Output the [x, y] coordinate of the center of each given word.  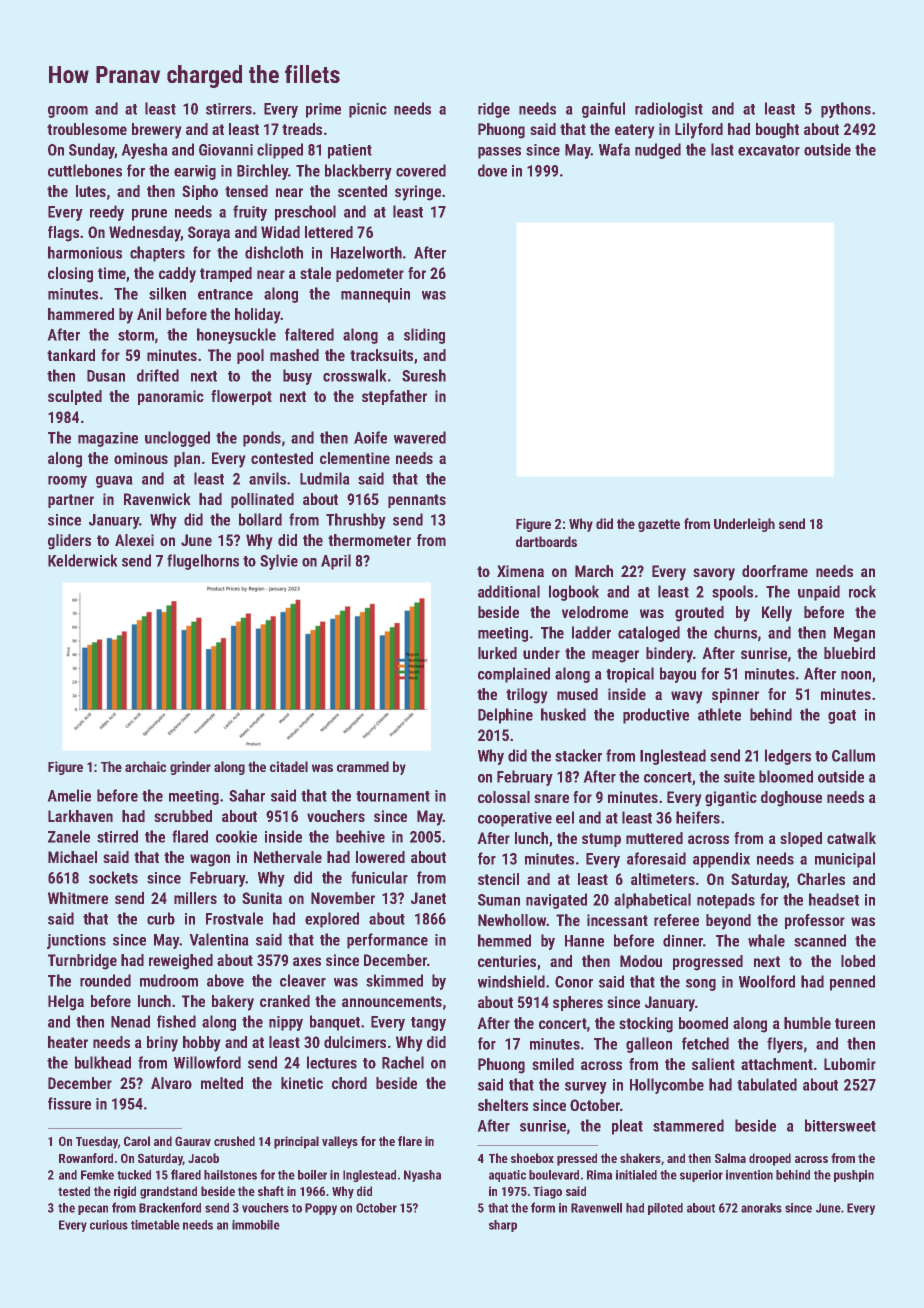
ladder [591, 632]
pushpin [854, 1176]
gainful [603, 110]
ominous [141, 458]
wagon [210, 860]
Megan [854, 634]
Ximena [520, 571]
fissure [69, 1103]
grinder [190, 768]
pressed [577, 1159]
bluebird [849, 653]
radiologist [669, 110]
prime [323, 110]
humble [807, 1023]
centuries [507, 961]
